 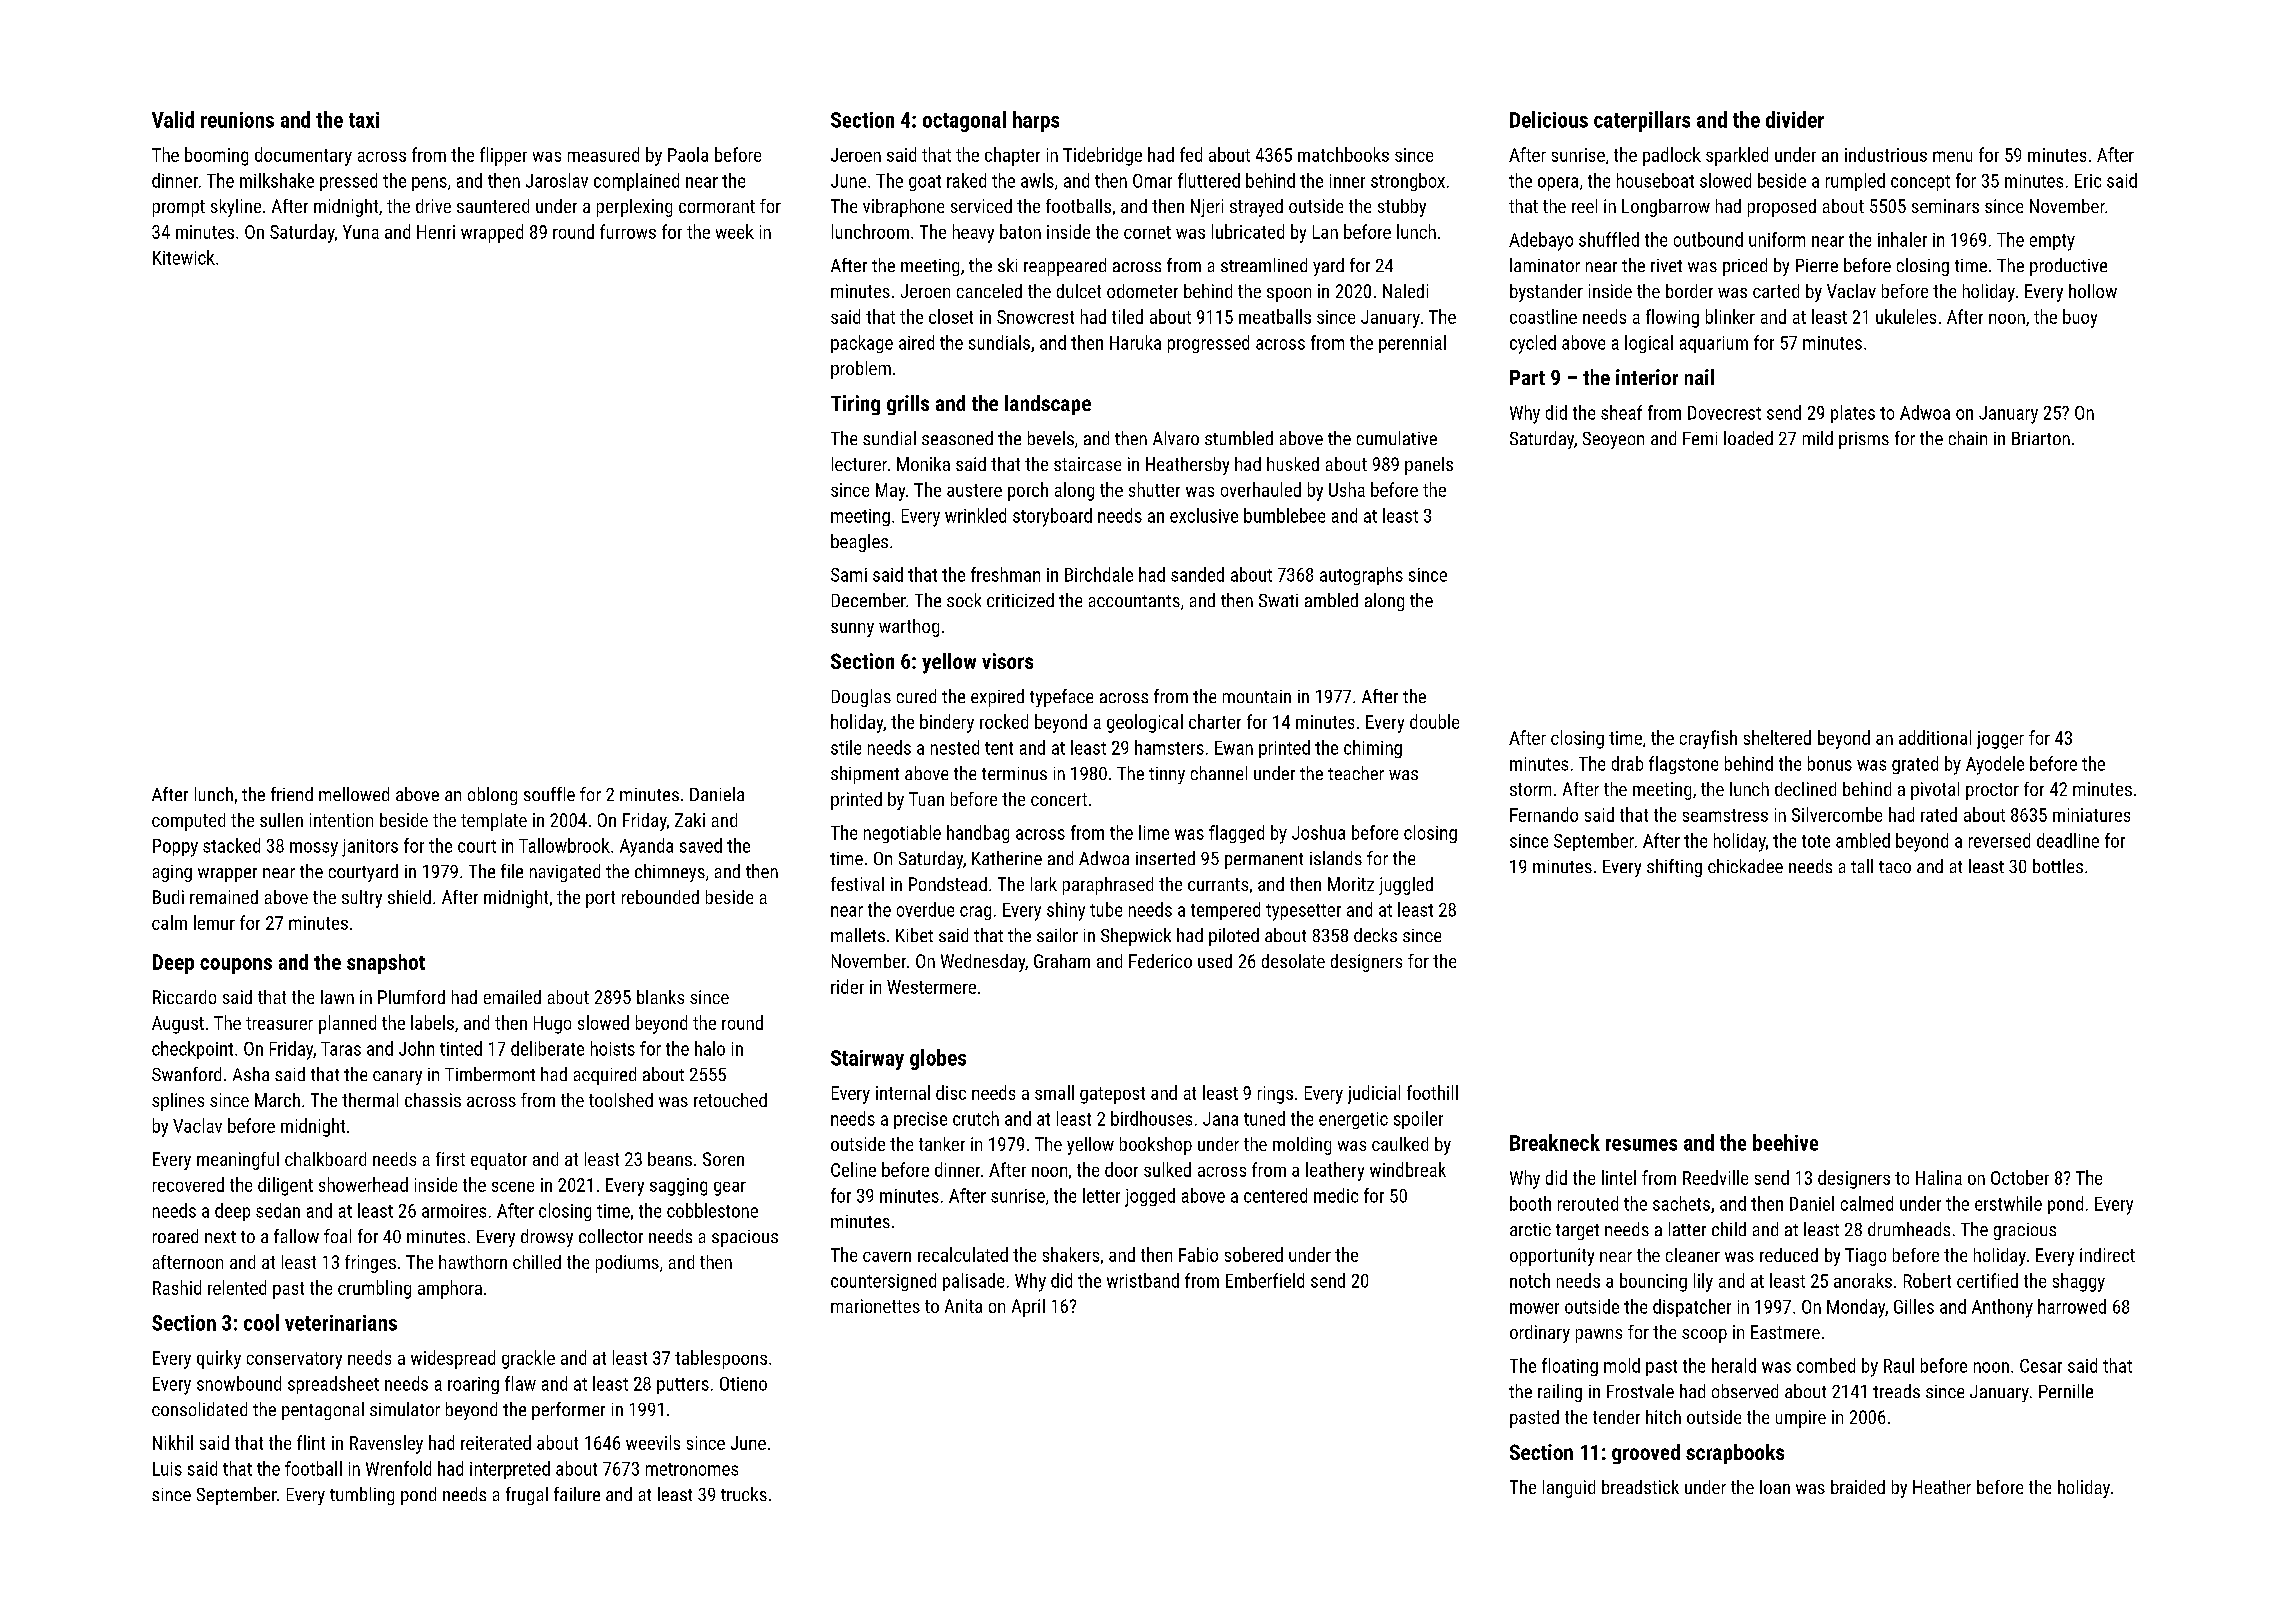 What do you see at coordinates (1275, 1095) in the document?
I see `rings` at bounding box center [1275, 1095].
